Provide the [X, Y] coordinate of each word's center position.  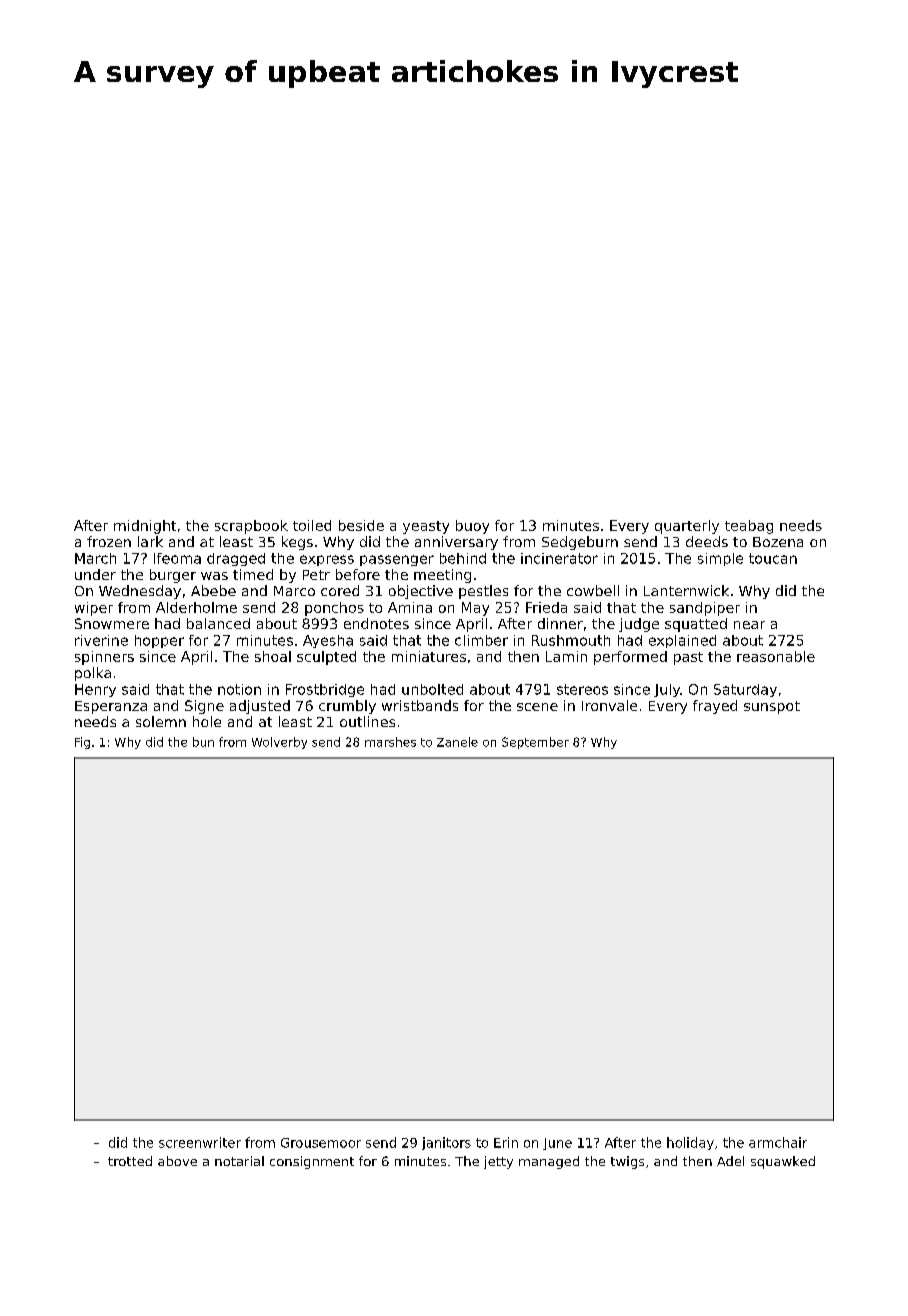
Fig [82, 743]
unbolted [432, 689]
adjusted [260, 707]
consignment [312, 1162]
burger [173, 576]
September [535, 743]
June [557, 1144]
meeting [442, 576]
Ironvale [609, 705]
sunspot [772, 707]
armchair [778, 1142]
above [177, 1161]
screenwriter [200, 1142]
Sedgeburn [580, 543]
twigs [627, 1162]
